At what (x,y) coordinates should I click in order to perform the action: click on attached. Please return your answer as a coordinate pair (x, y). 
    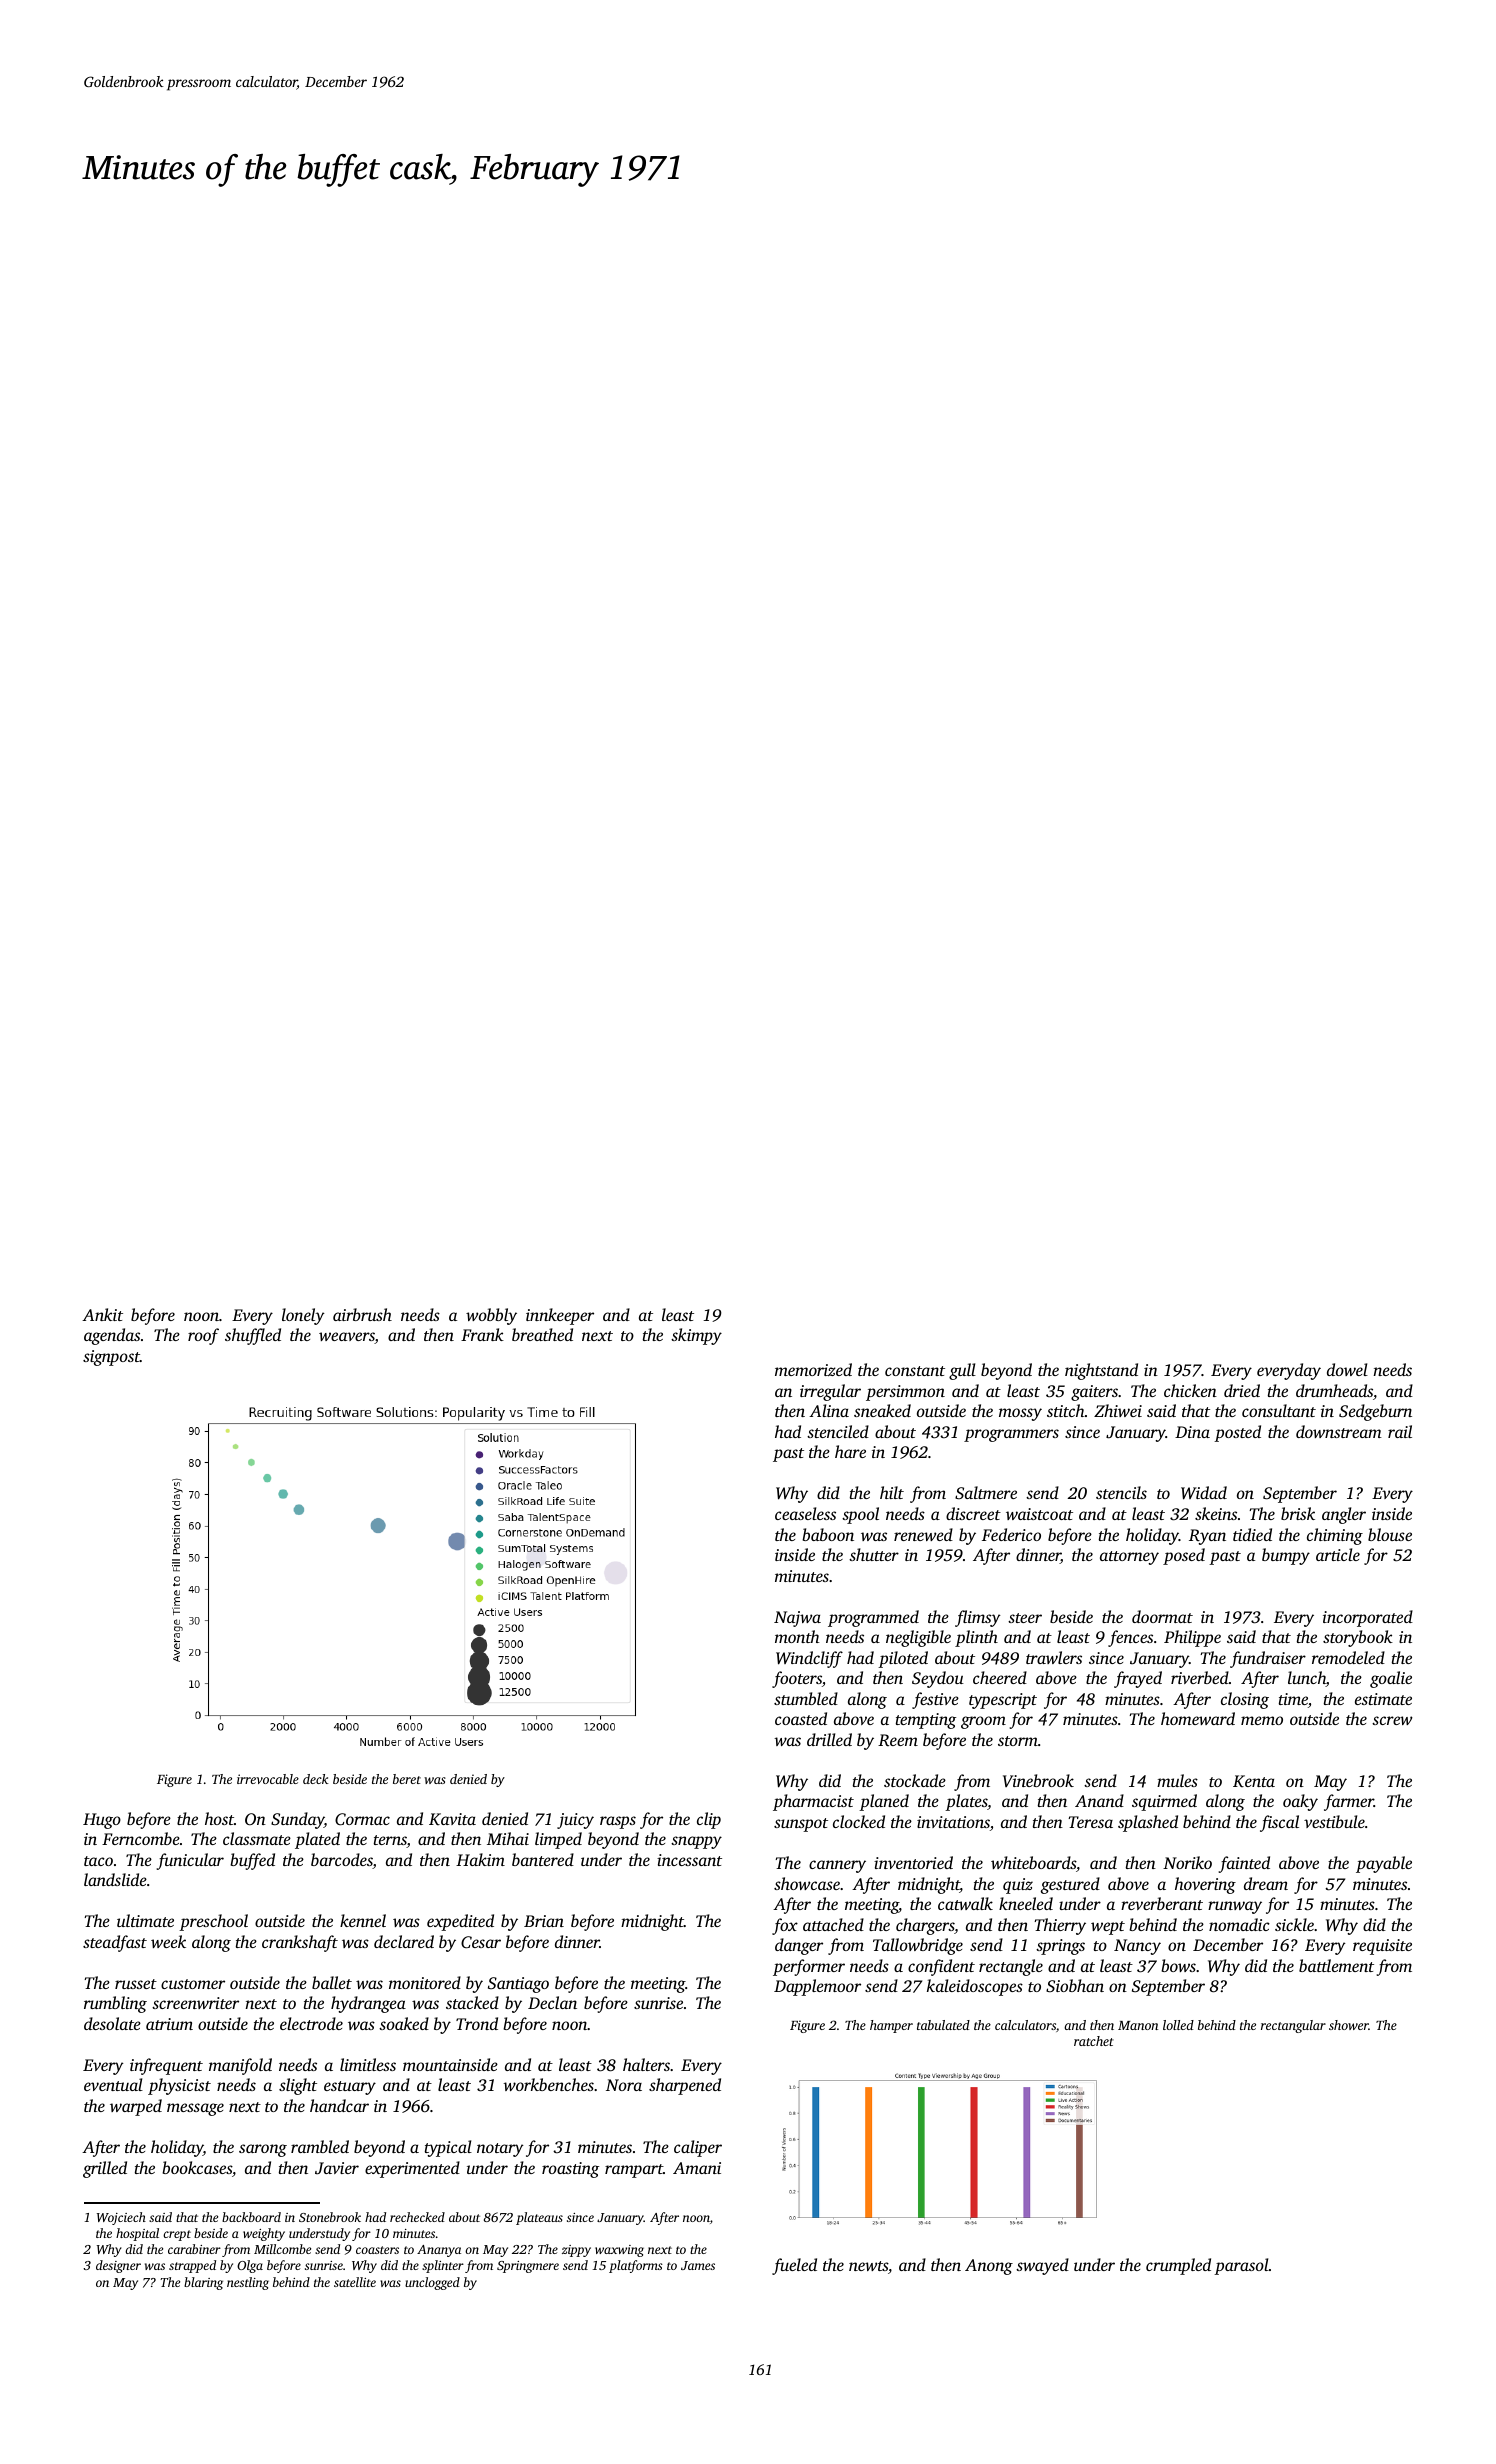
    Looking at the image, I should click on (833, 1924).
